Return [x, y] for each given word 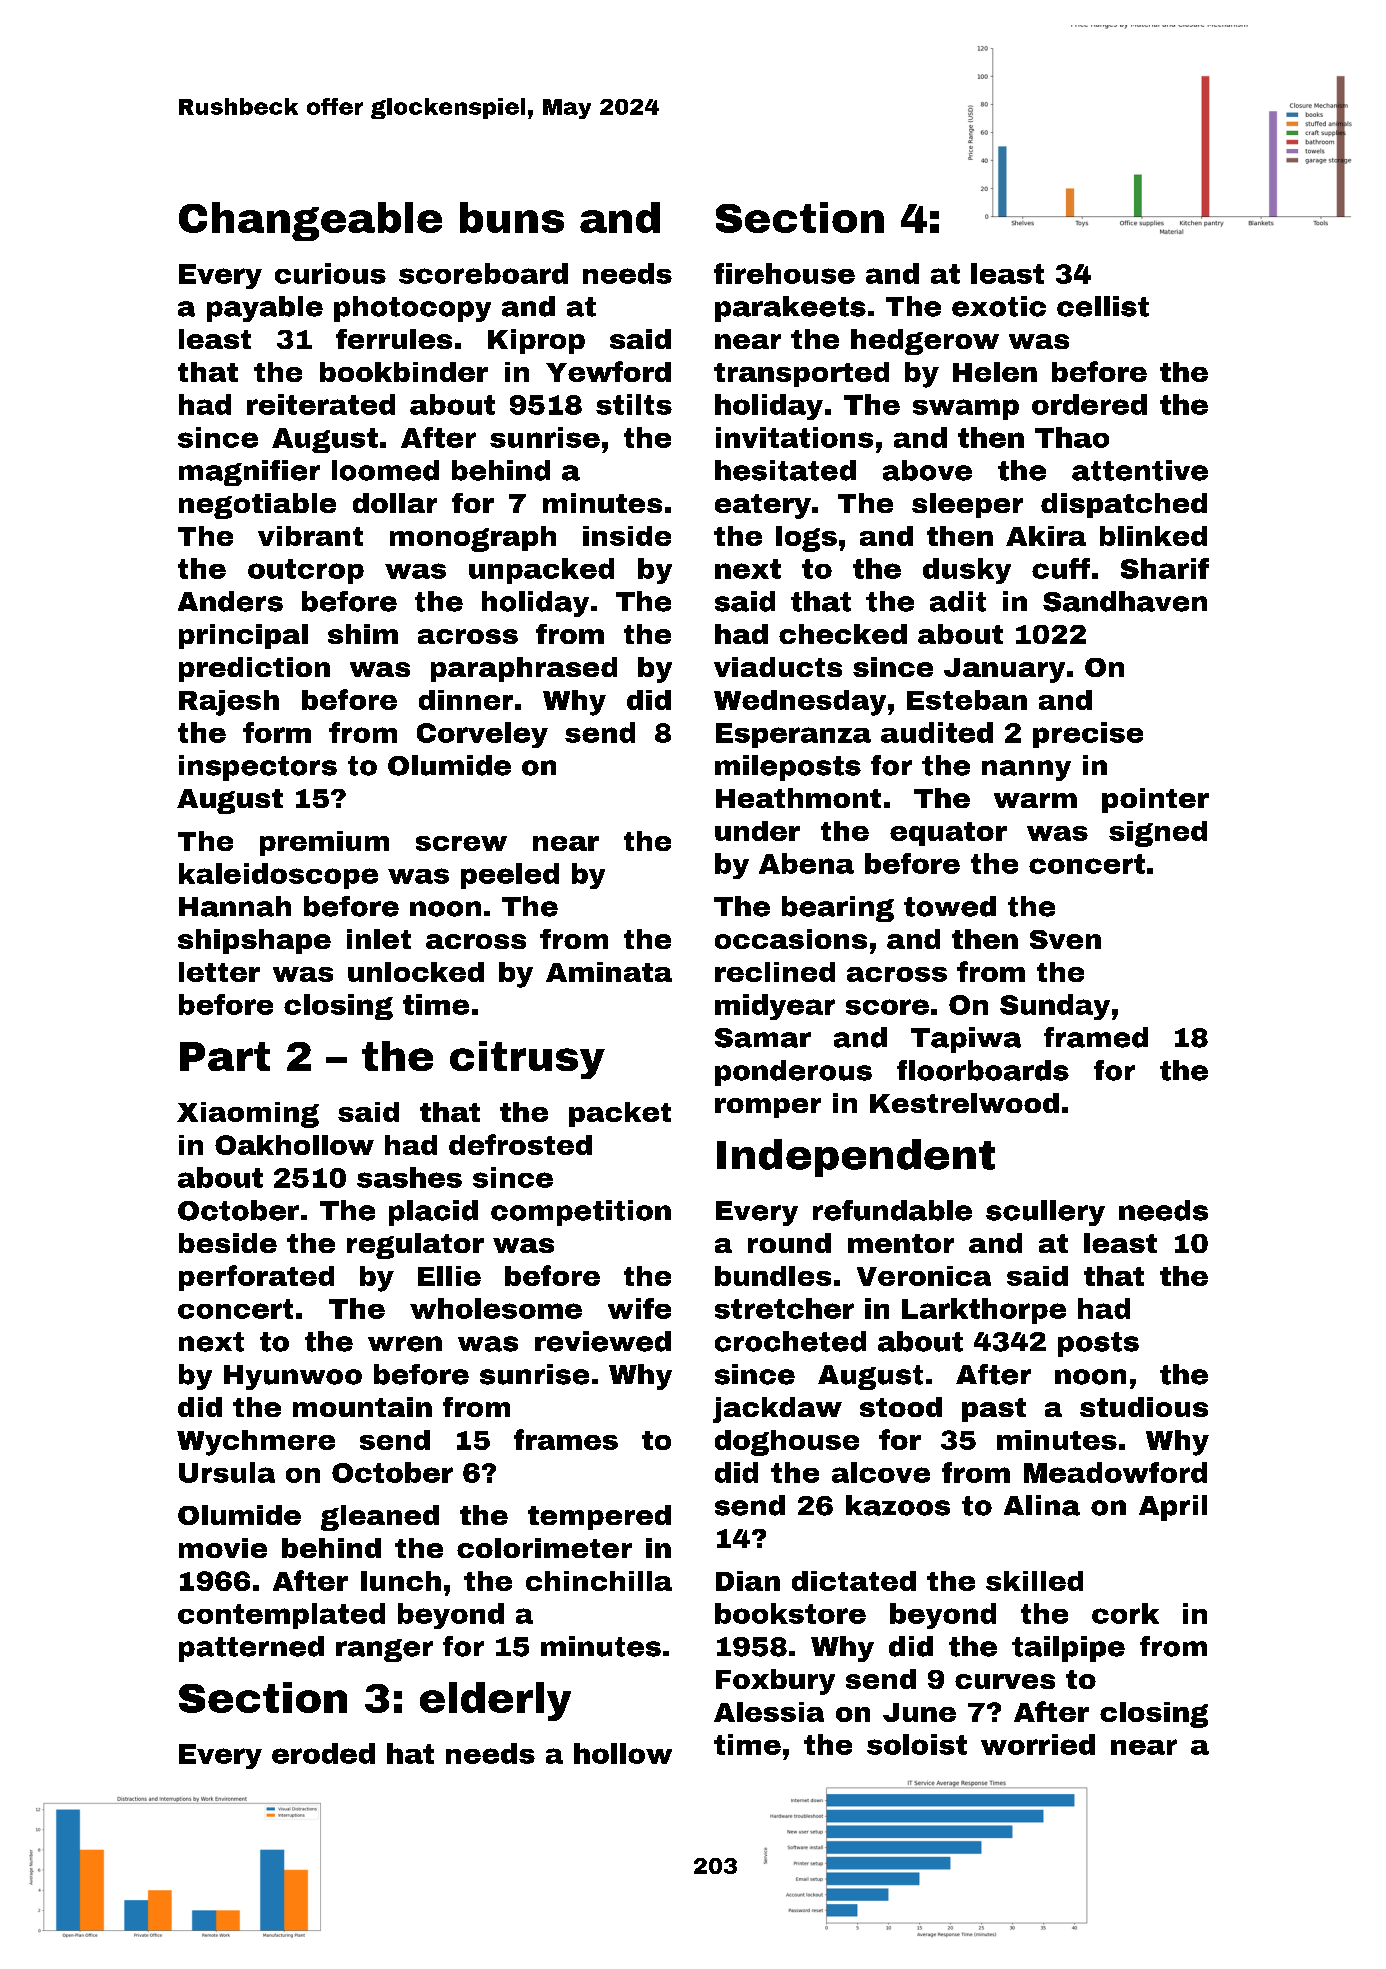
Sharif [1165, 568]
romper [768, 1108]
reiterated [321, 404]
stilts [634, 404]
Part [225, 1056]
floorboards [983, 1070]
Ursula [227, 1472]
